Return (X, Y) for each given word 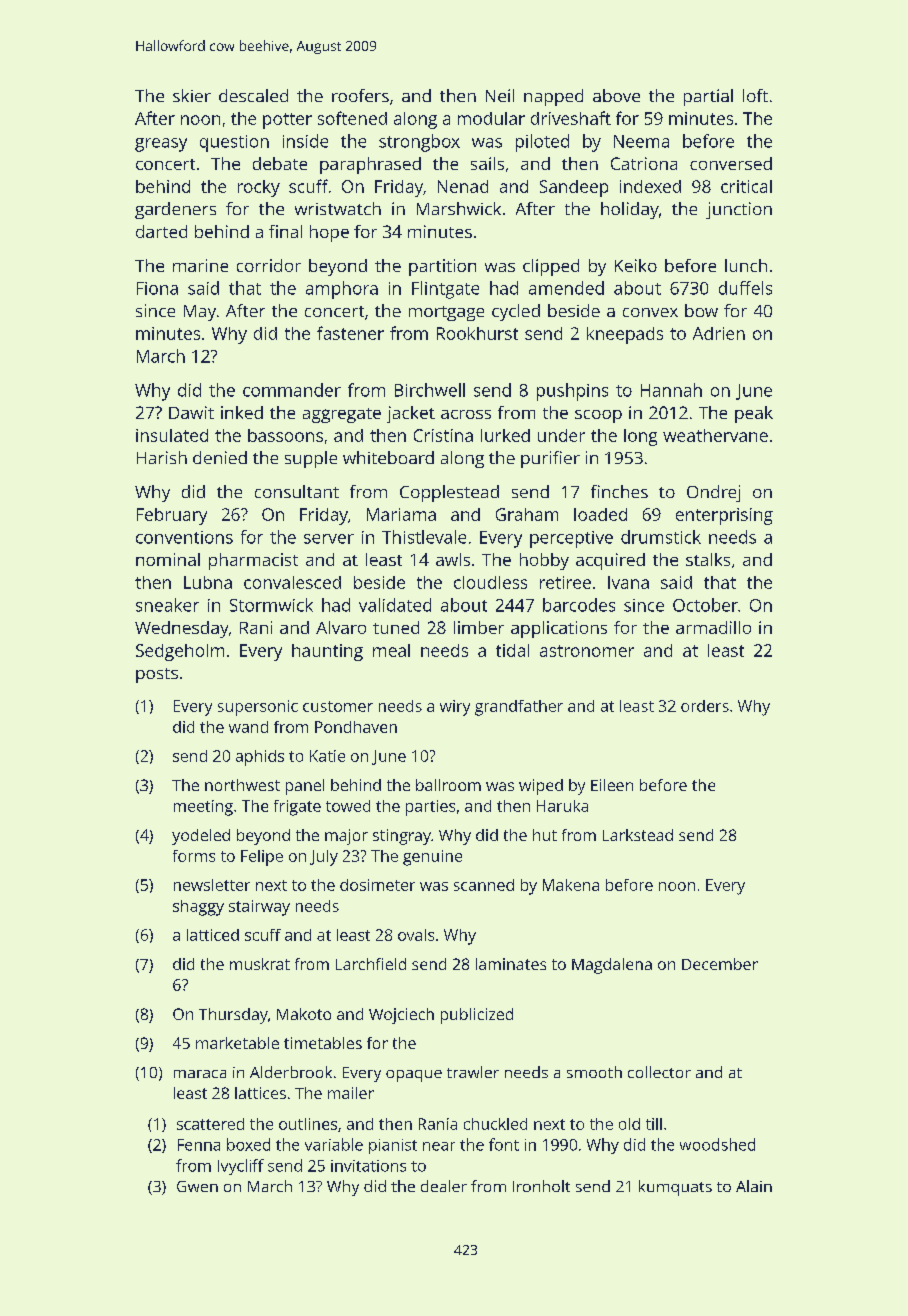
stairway (259, 908)
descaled (253, 95)
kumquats (675, 1188)
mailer (351, 1093)
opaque (414, 1076)
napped (553, 97)
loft (755, 95)
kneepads (625, 335)
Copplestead (449, 493)
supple (311, 459)
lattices (260, 1093)
